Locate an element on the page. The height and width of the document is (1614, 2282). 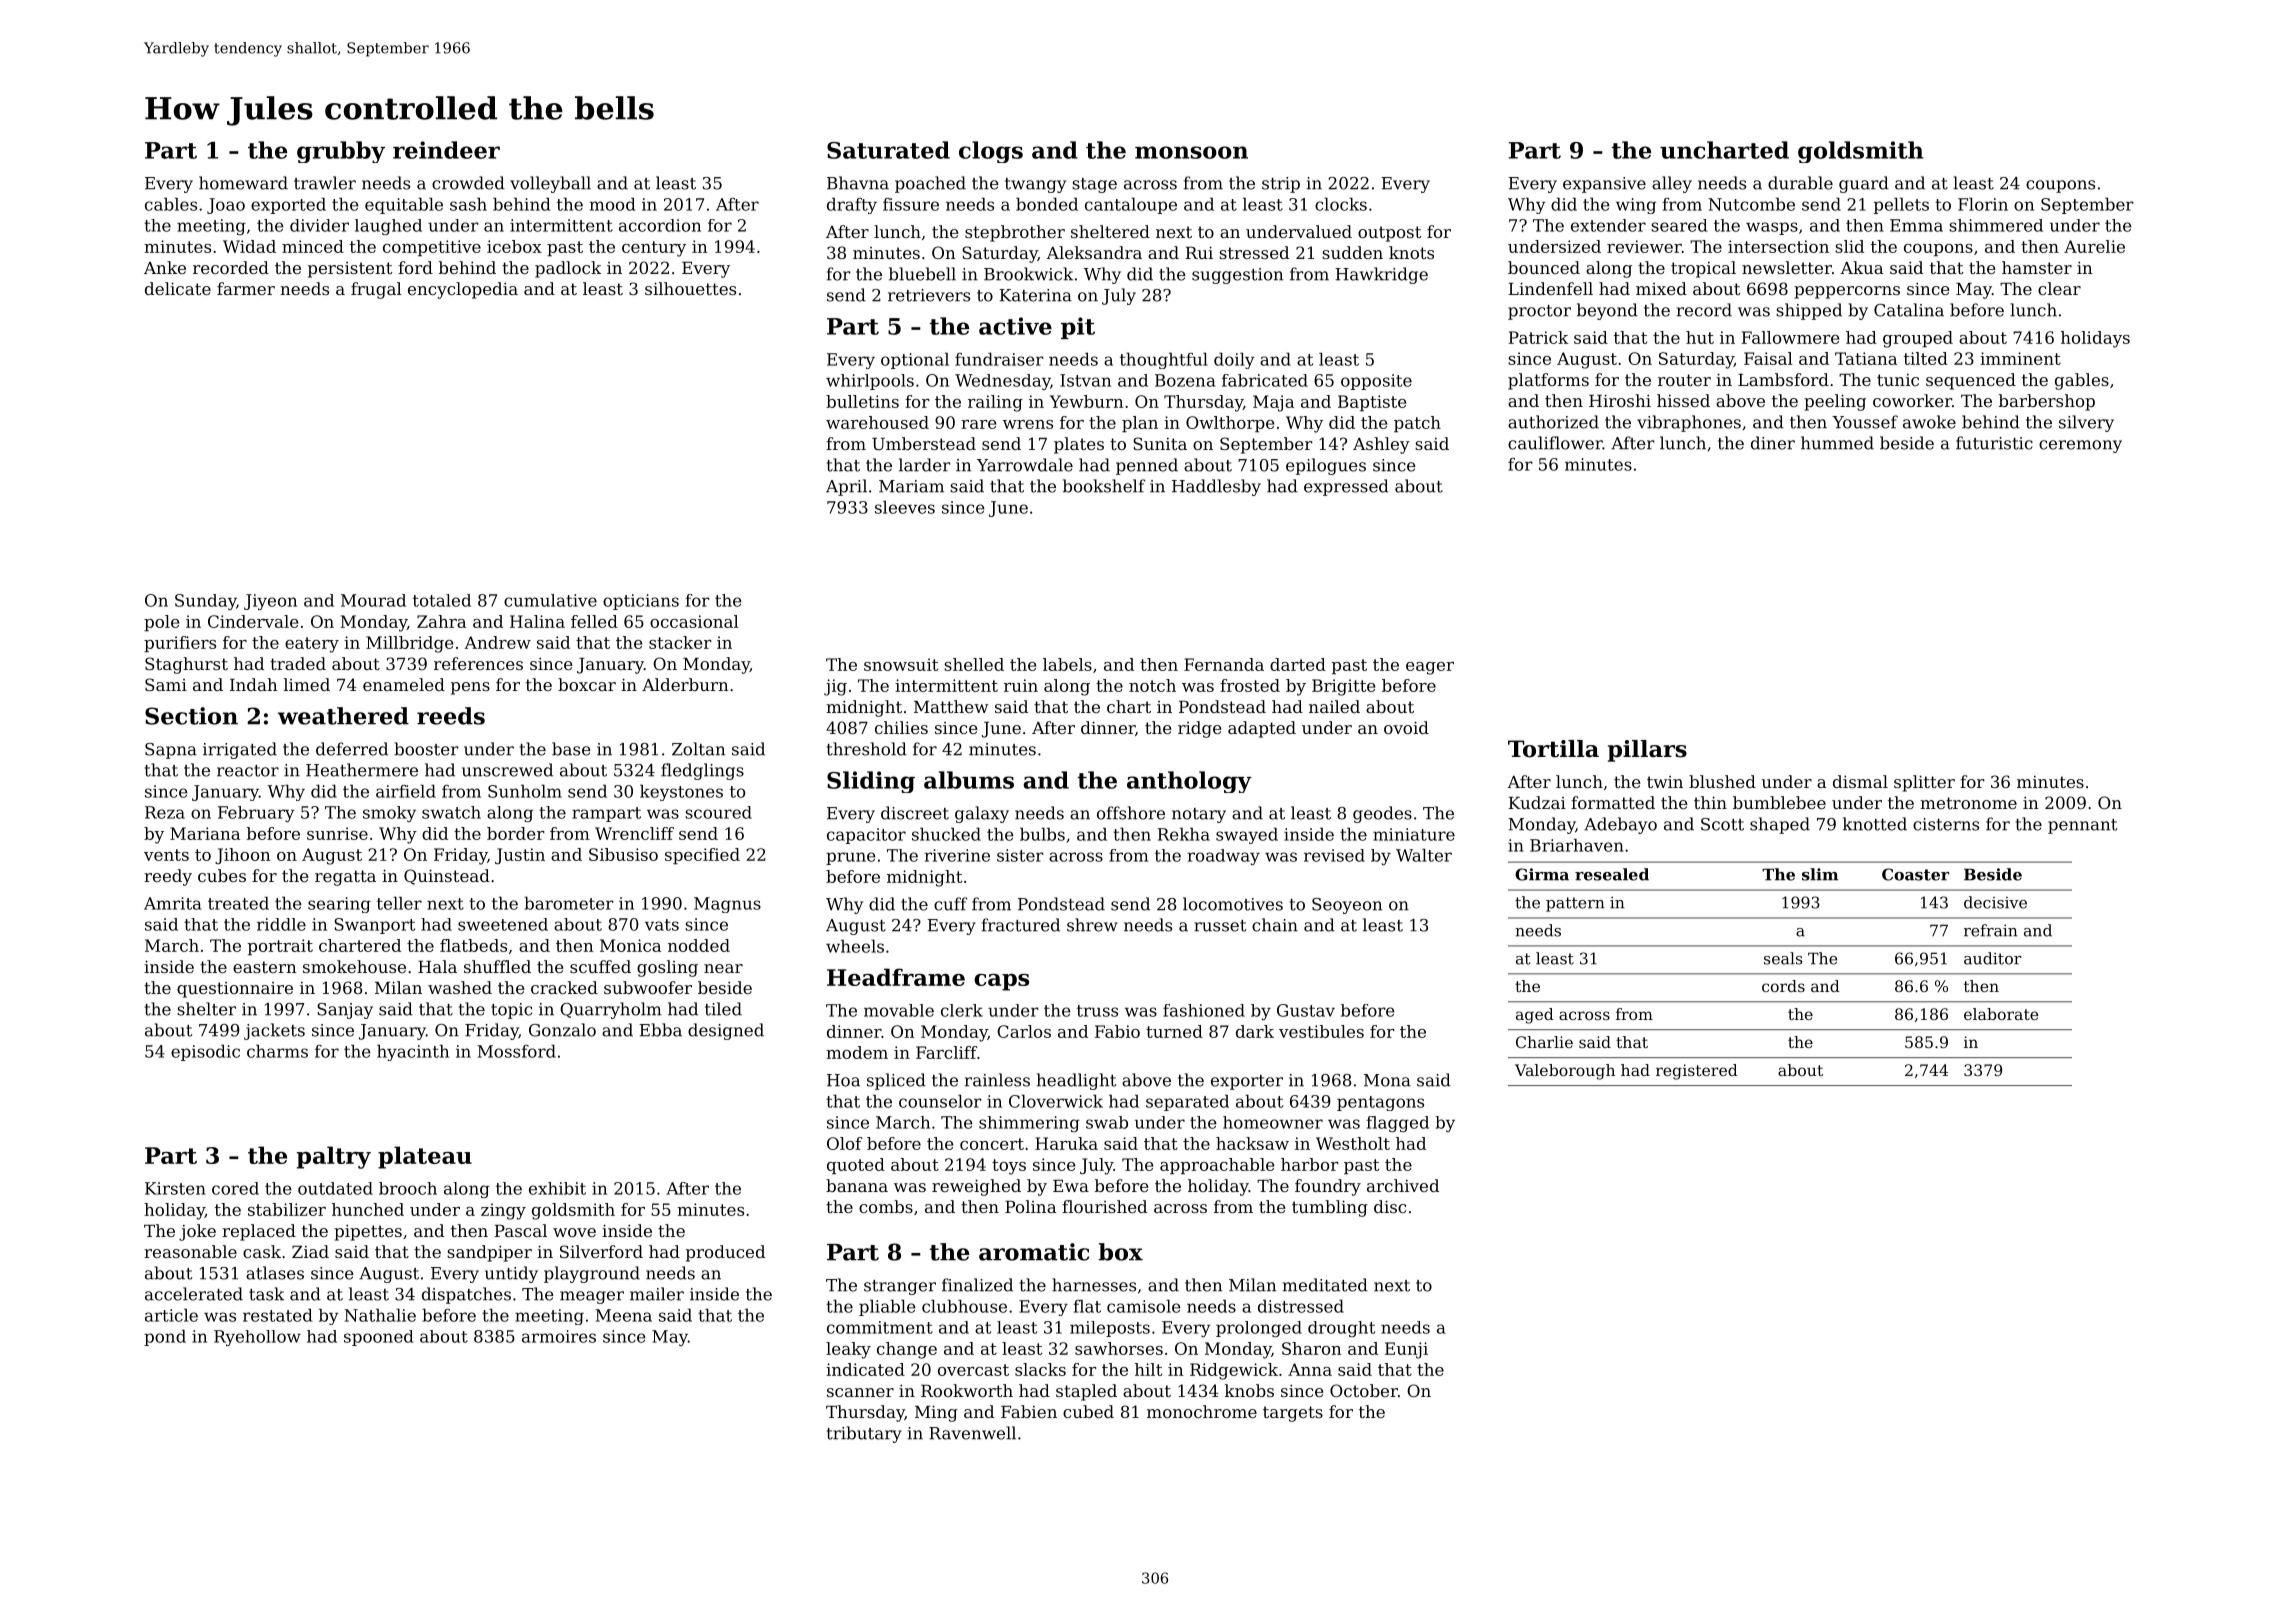
guard is located at coordinates (1864, 184).
